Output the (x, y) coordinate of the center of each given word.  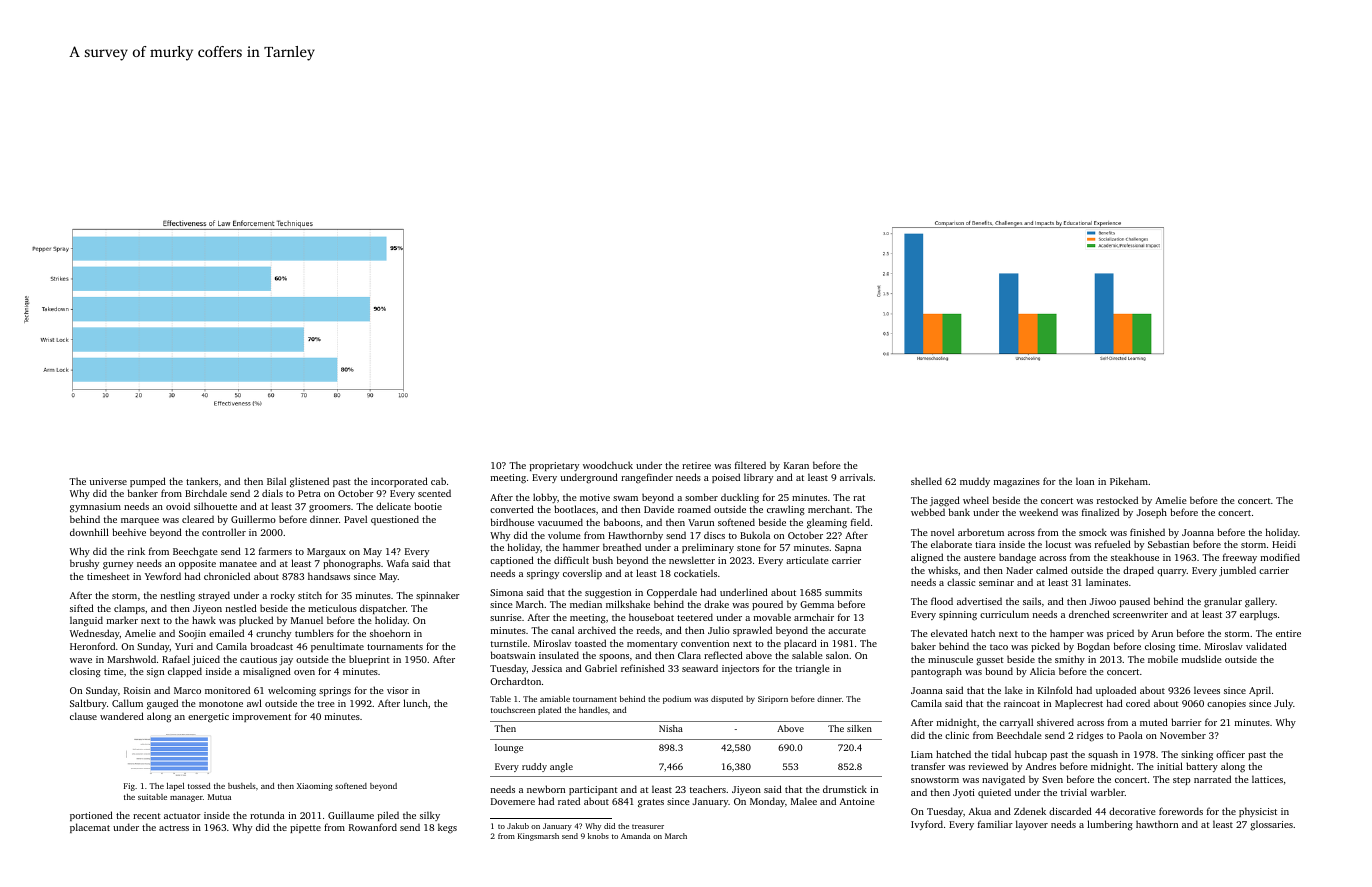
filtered (750, 465)
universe (108, 481)
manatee (238, 564)
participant (593, 790)
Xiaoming (315, 787)
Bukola (755, 535)
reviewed (988, 766)
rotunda (267, 815)
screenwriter (1140, 614)
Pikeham (1129, 481)
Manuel (307, 620)
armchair (814, 617)
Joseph (1152, 513)
